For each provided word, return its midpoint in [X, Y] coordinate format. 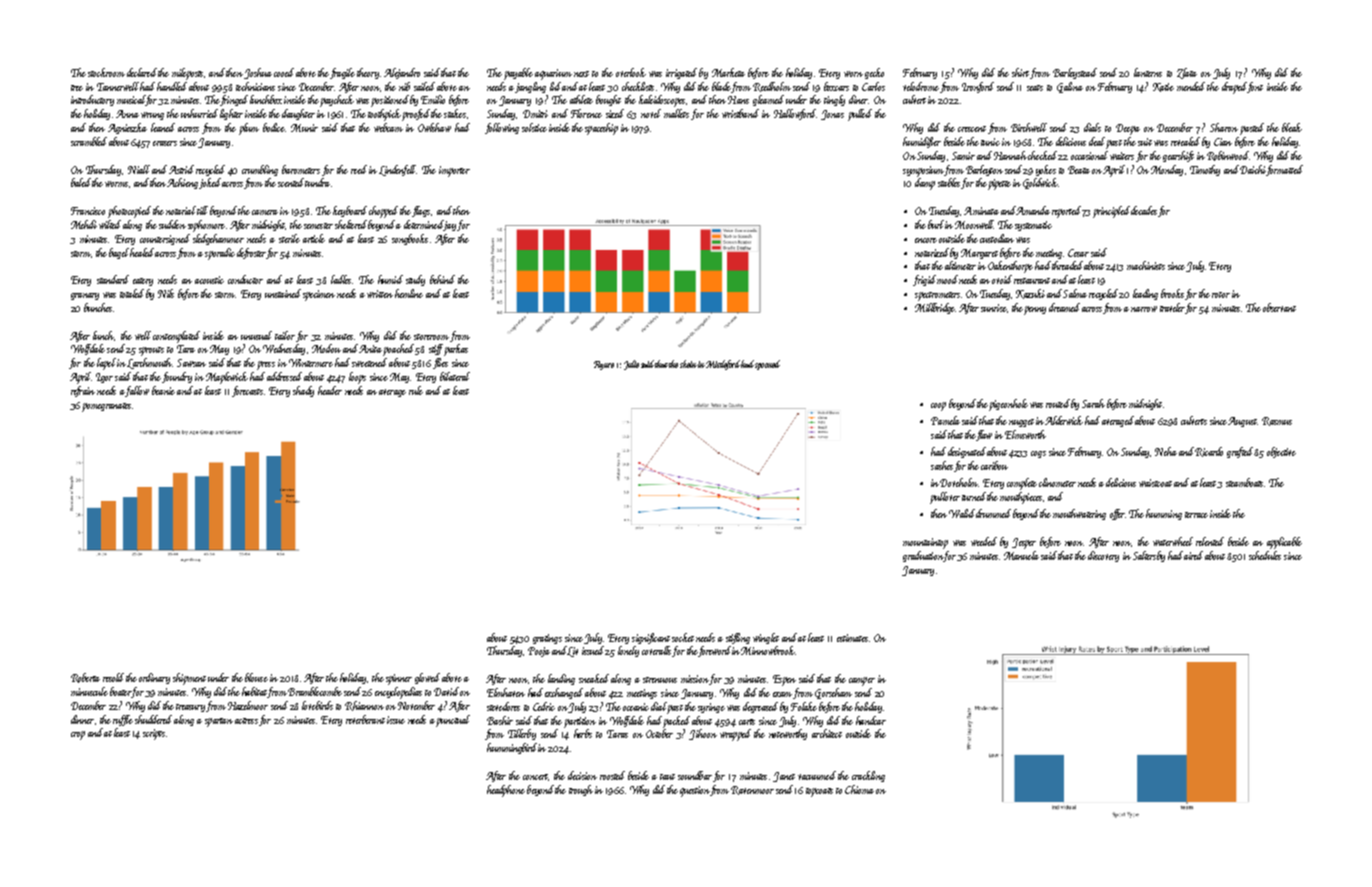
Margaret [979, 254]
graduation [923, 556]
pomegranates [106, 407]
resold [113, 677]
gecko [874, 73]
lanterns [1148, 72]
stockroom [106, 72]
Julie [631, 365]
